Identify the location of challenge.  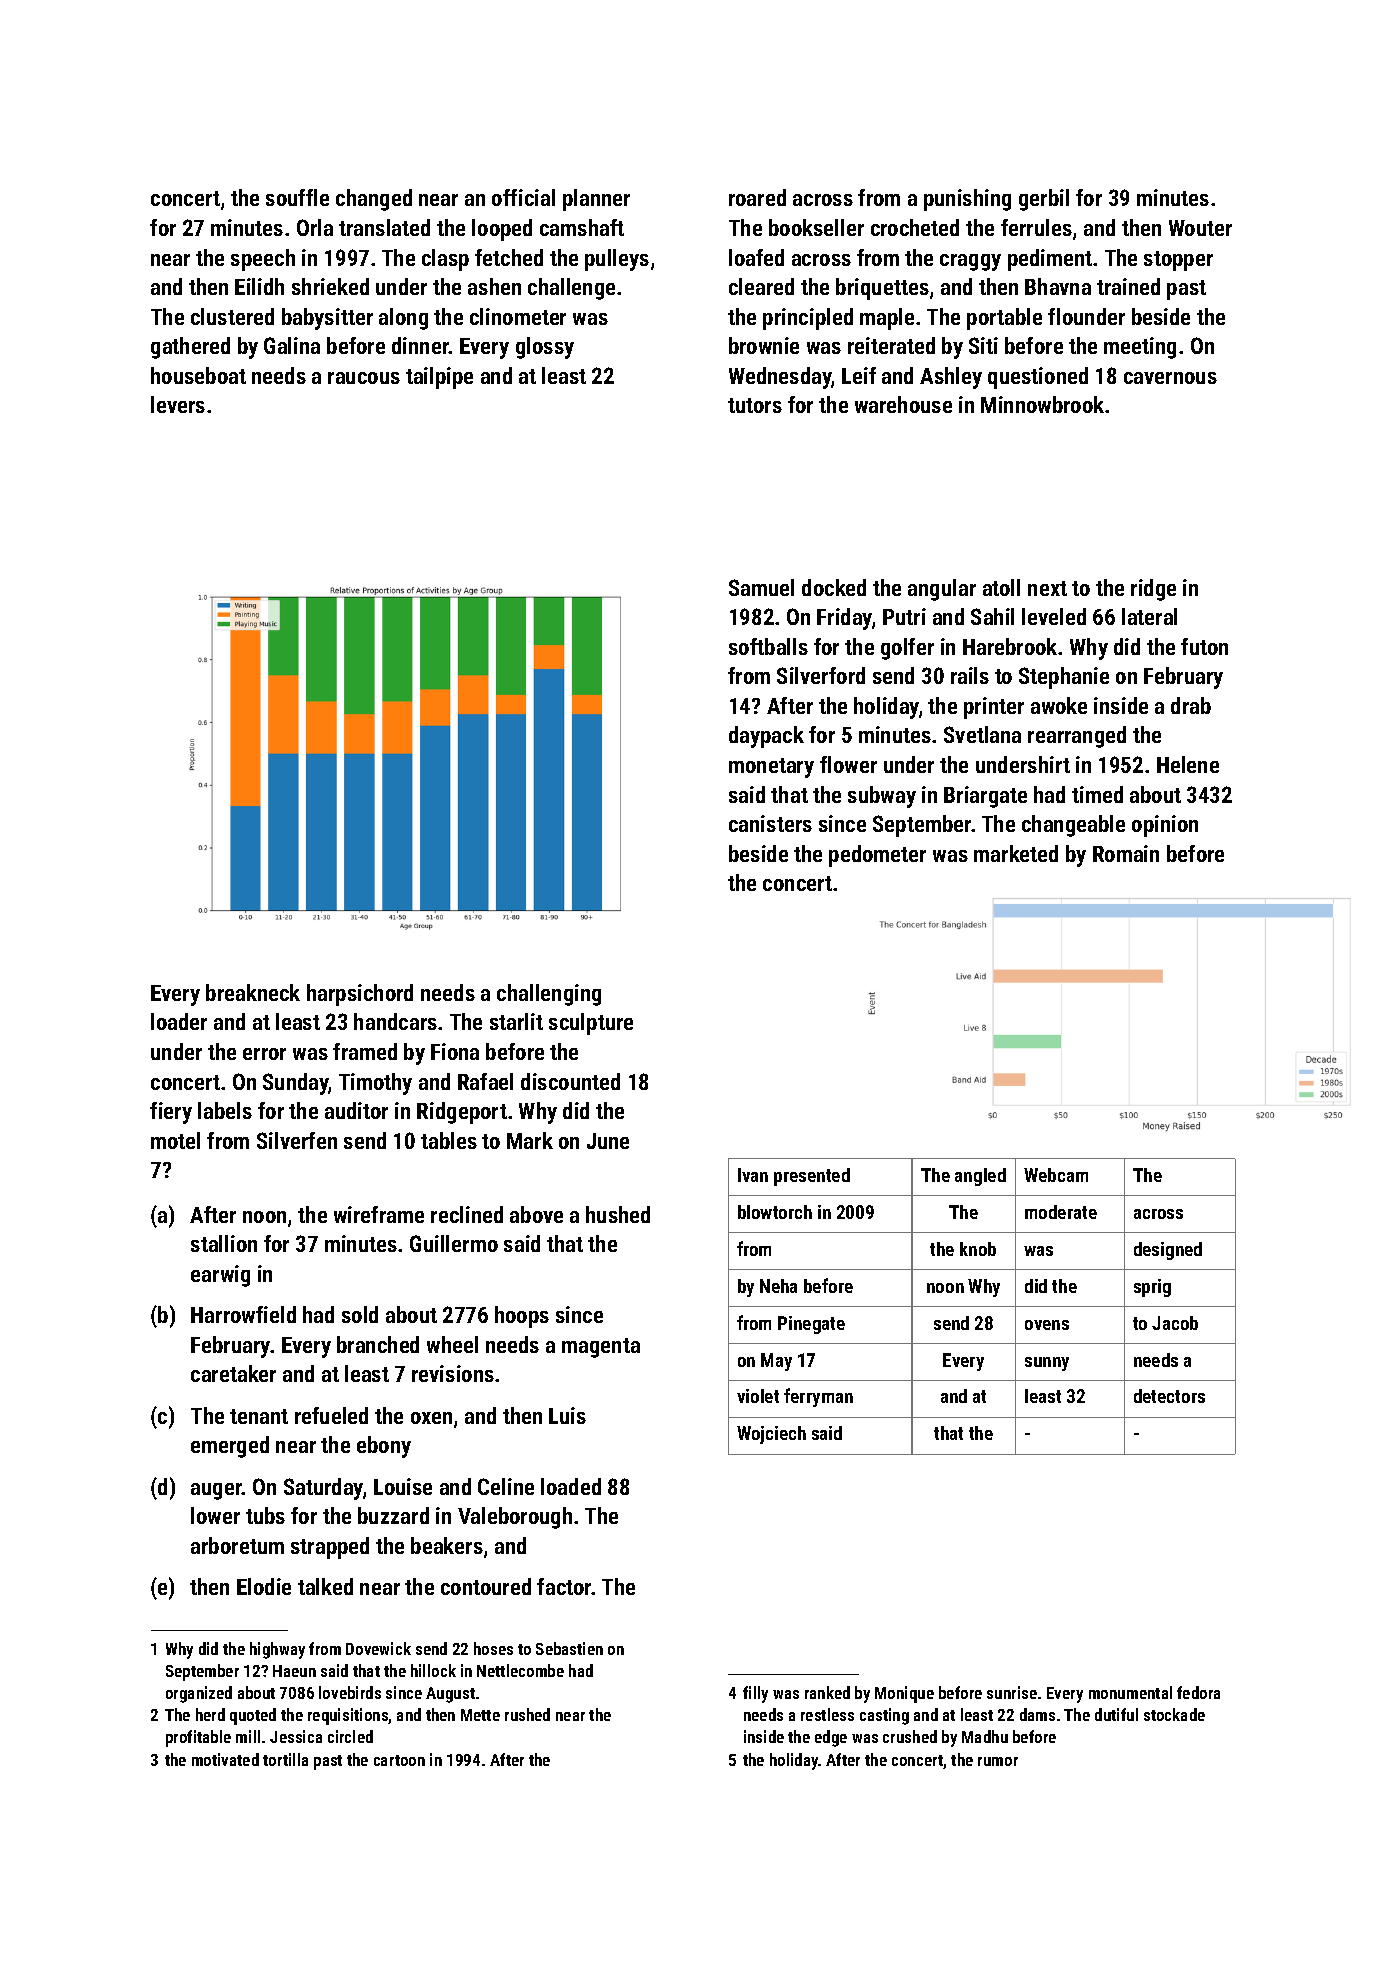
(571, 289).
